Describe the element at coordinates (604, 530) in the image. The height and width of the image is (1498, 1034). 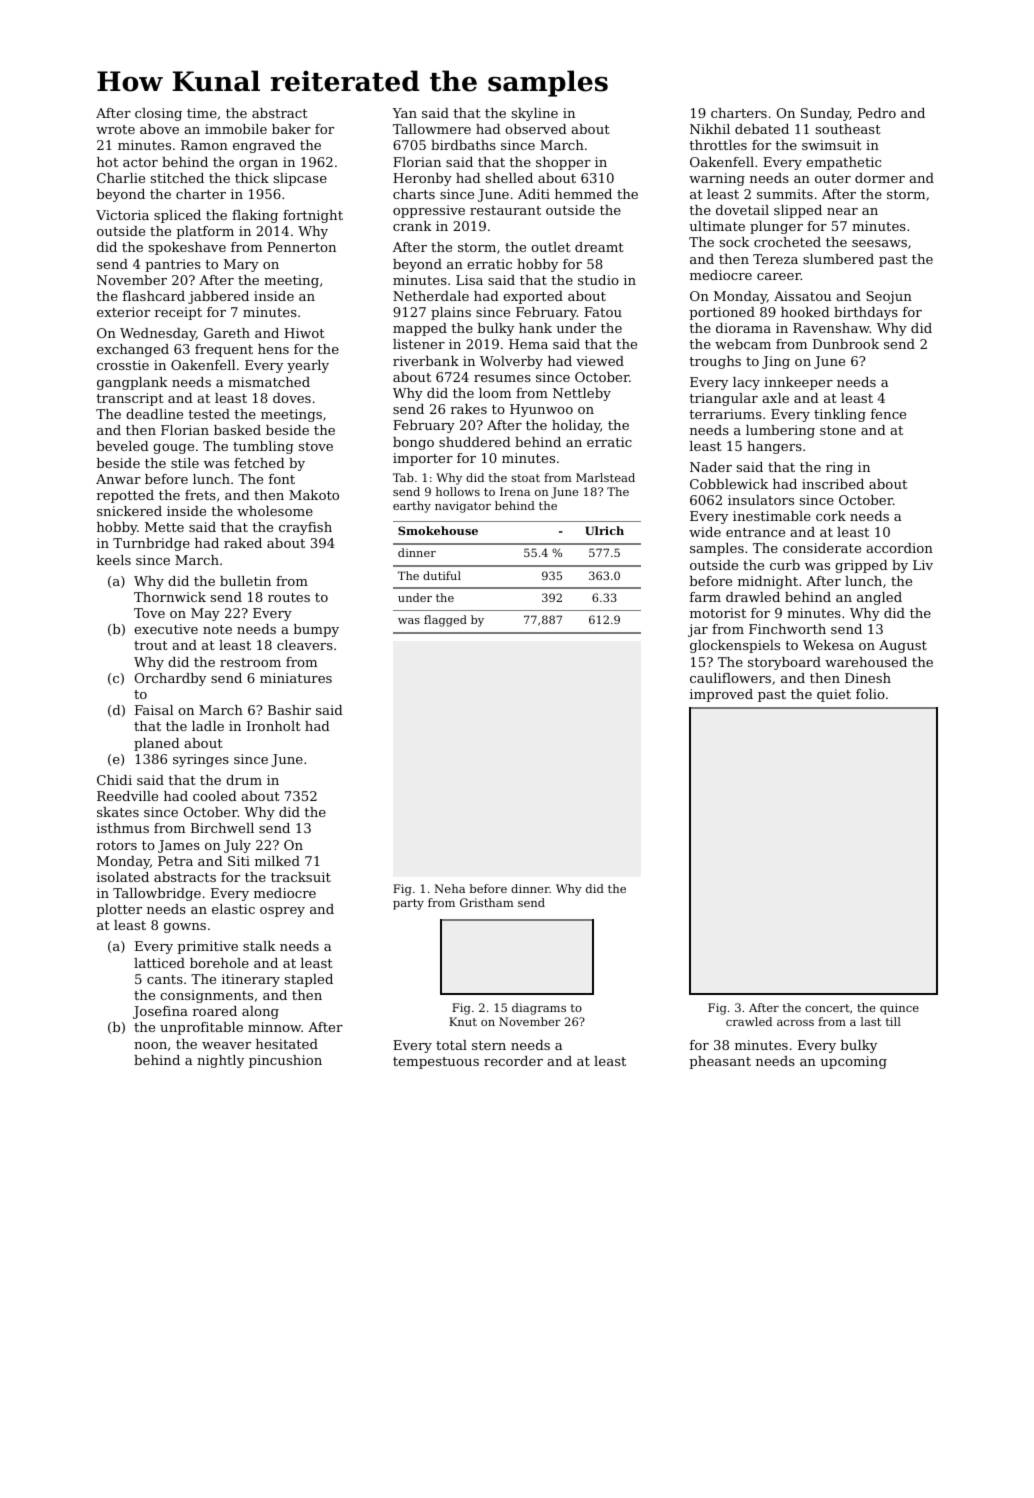
I see `Ulrich` at that location.
